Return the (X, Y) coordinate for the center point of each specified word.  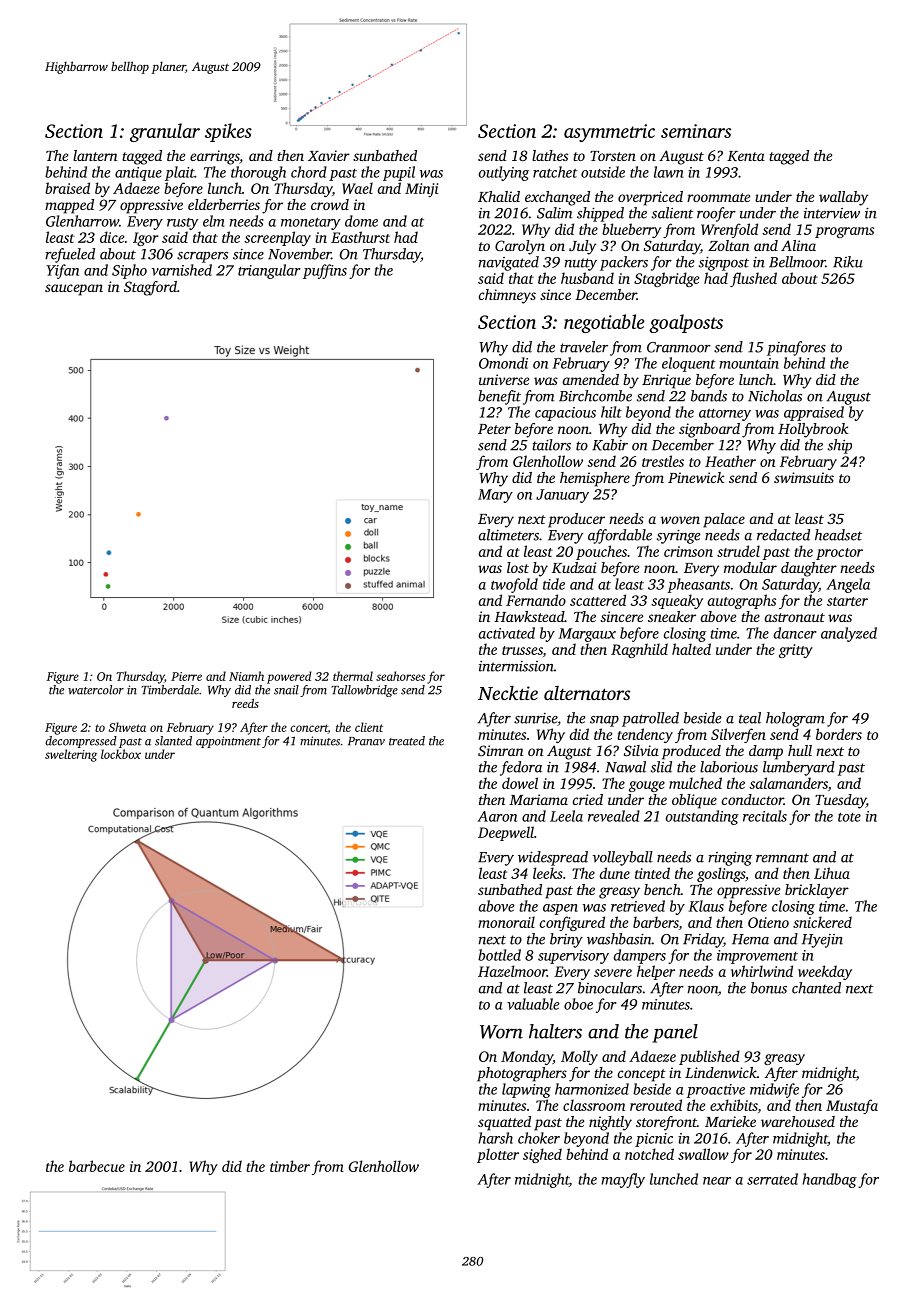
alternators (587, 693)
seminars (696, 131)
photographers (522, 1074)
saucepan (74, 290)
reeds (245, 703)
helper (656, 972)
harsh (495, 1138)
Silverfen (738, 735)
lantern (95, 155)
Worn (501, 1032)
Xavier (329, 155)
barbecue (97, 1166)
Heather (730, 461)
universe (504, 379)
